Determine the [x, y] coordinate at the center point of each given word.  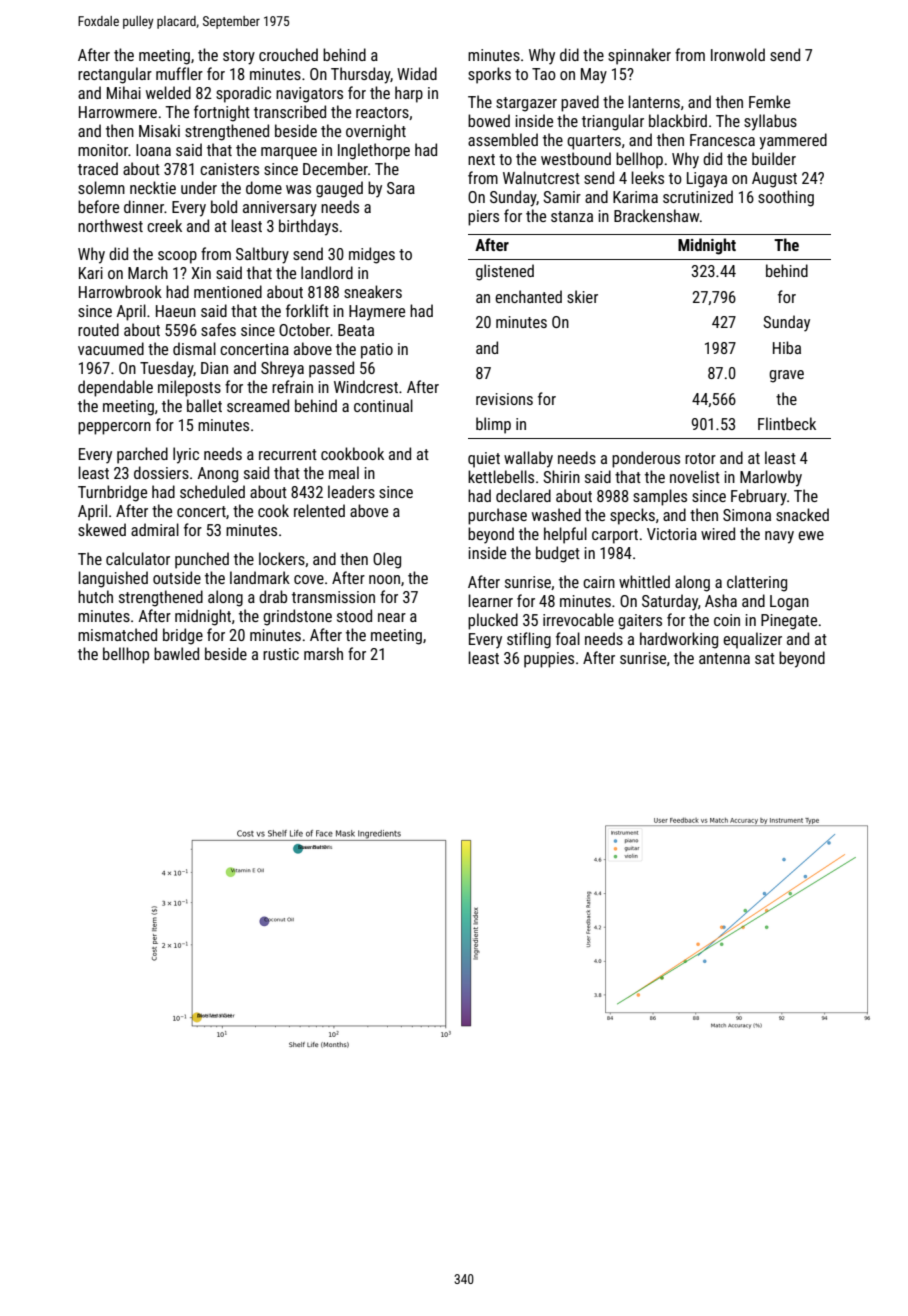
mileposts [189, 388]
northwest [110, 225]
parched [142, 455]
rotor [700, 458]
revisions [504, 399]
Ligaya [707, 180]
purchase [497, 516]
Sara [401, 188]
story [239, 57]
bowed [489, 120]
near [392, 617]
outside [177, 577]
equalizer [752, 640]
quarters [594, 142]
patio [377, 351]
